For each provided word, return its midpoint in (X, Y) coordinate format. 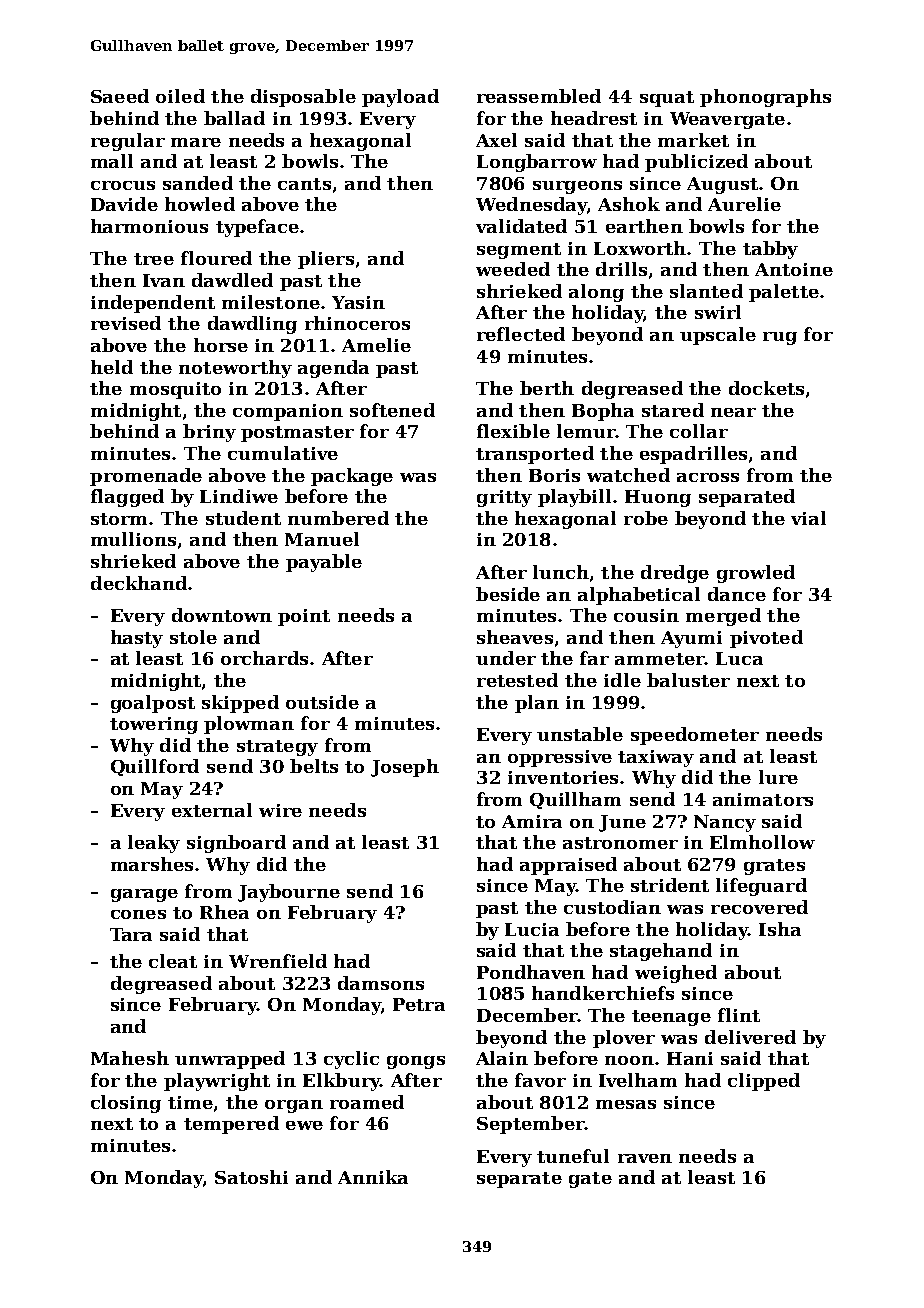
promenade (146, 477)
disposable (303, 98)
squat (667, 99)
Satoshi (251, 1177)
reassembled (539, 96)
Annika (373, 1177)
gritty (504, 498)
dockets (766, 388)
